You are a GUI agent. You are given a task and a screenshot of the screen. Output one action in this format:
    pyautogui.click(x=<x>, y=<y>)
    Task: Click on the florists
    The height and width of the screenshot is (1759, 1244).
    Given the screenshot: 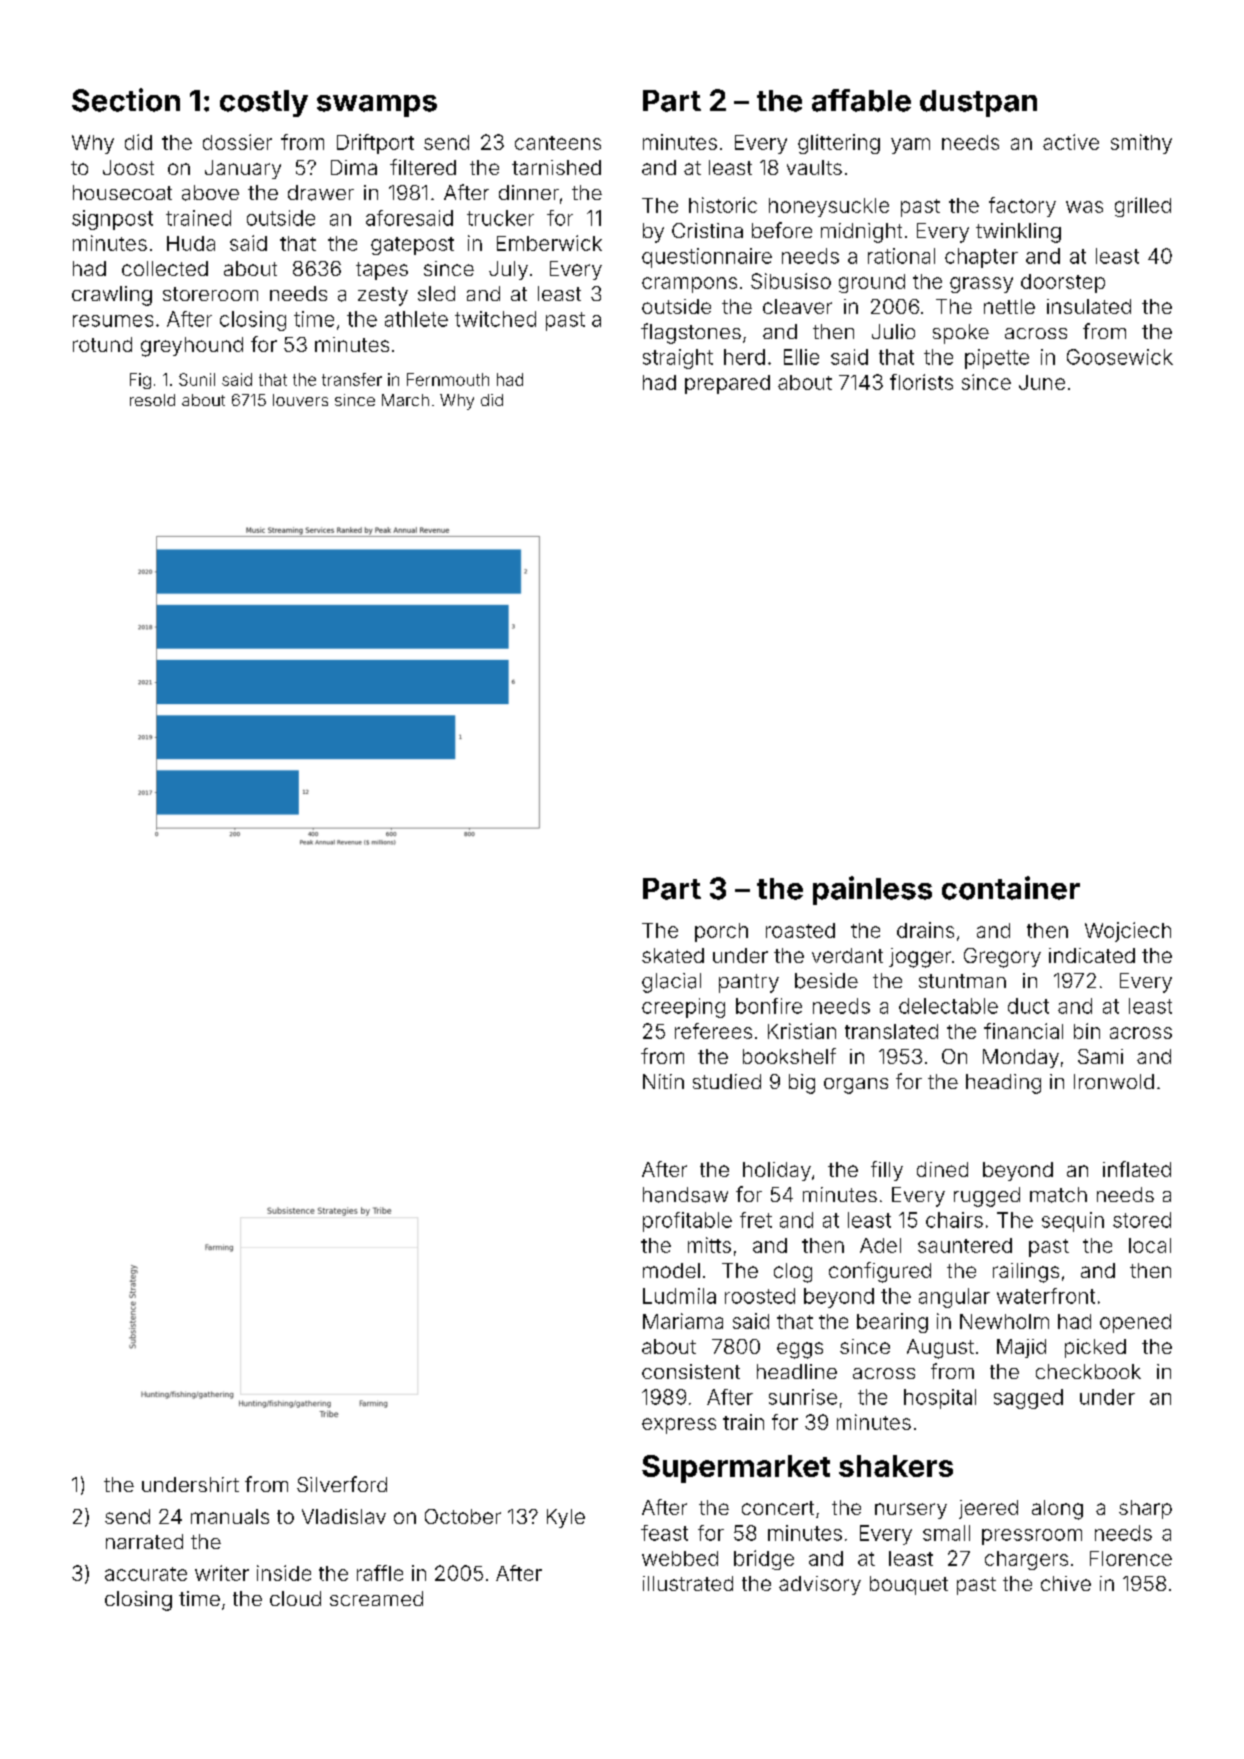 What is the action you would take?
    pyautogui.click(x=921, y=382)
